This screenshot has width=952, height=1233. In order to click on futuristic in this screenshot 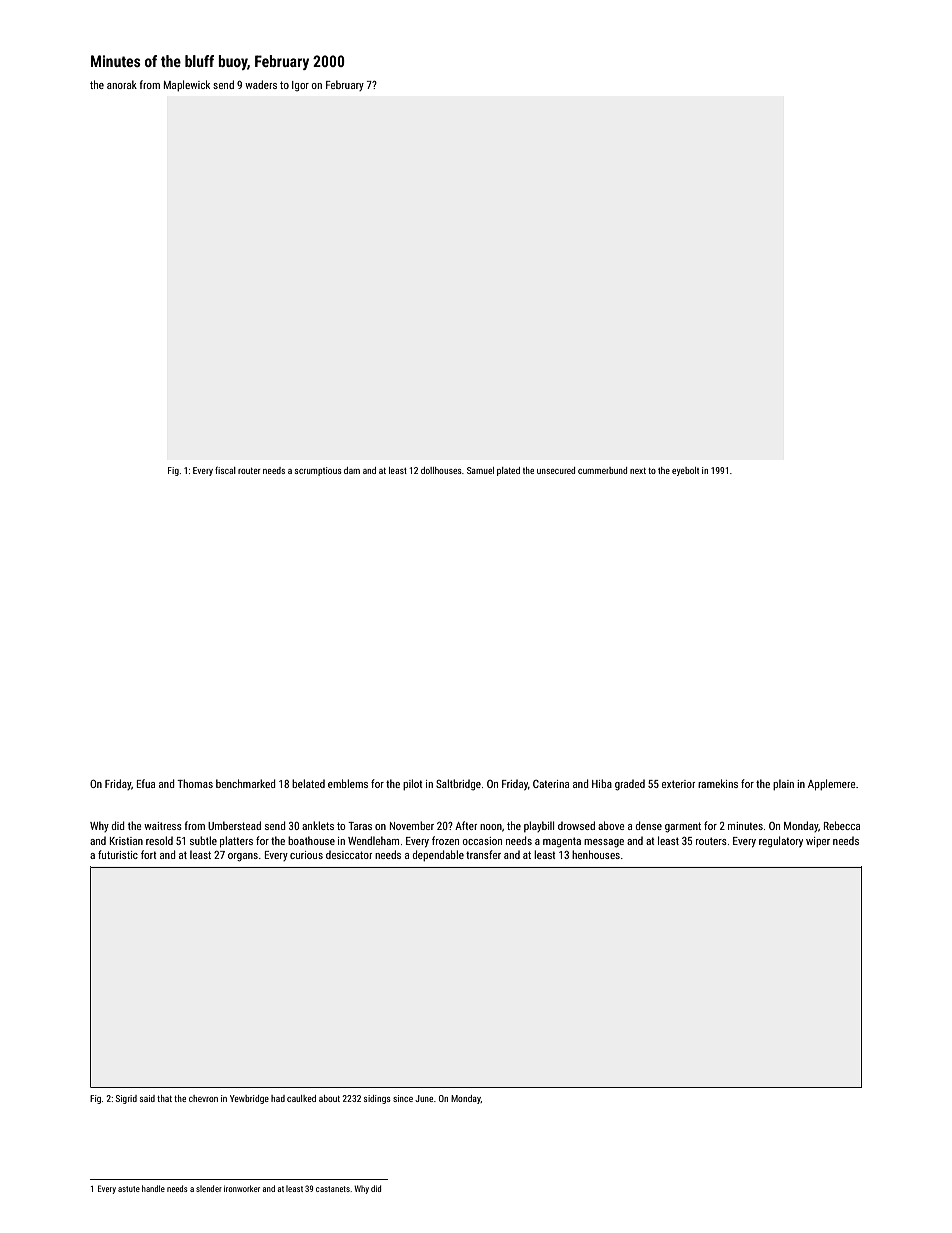, I will do `click(118, 854)`.
